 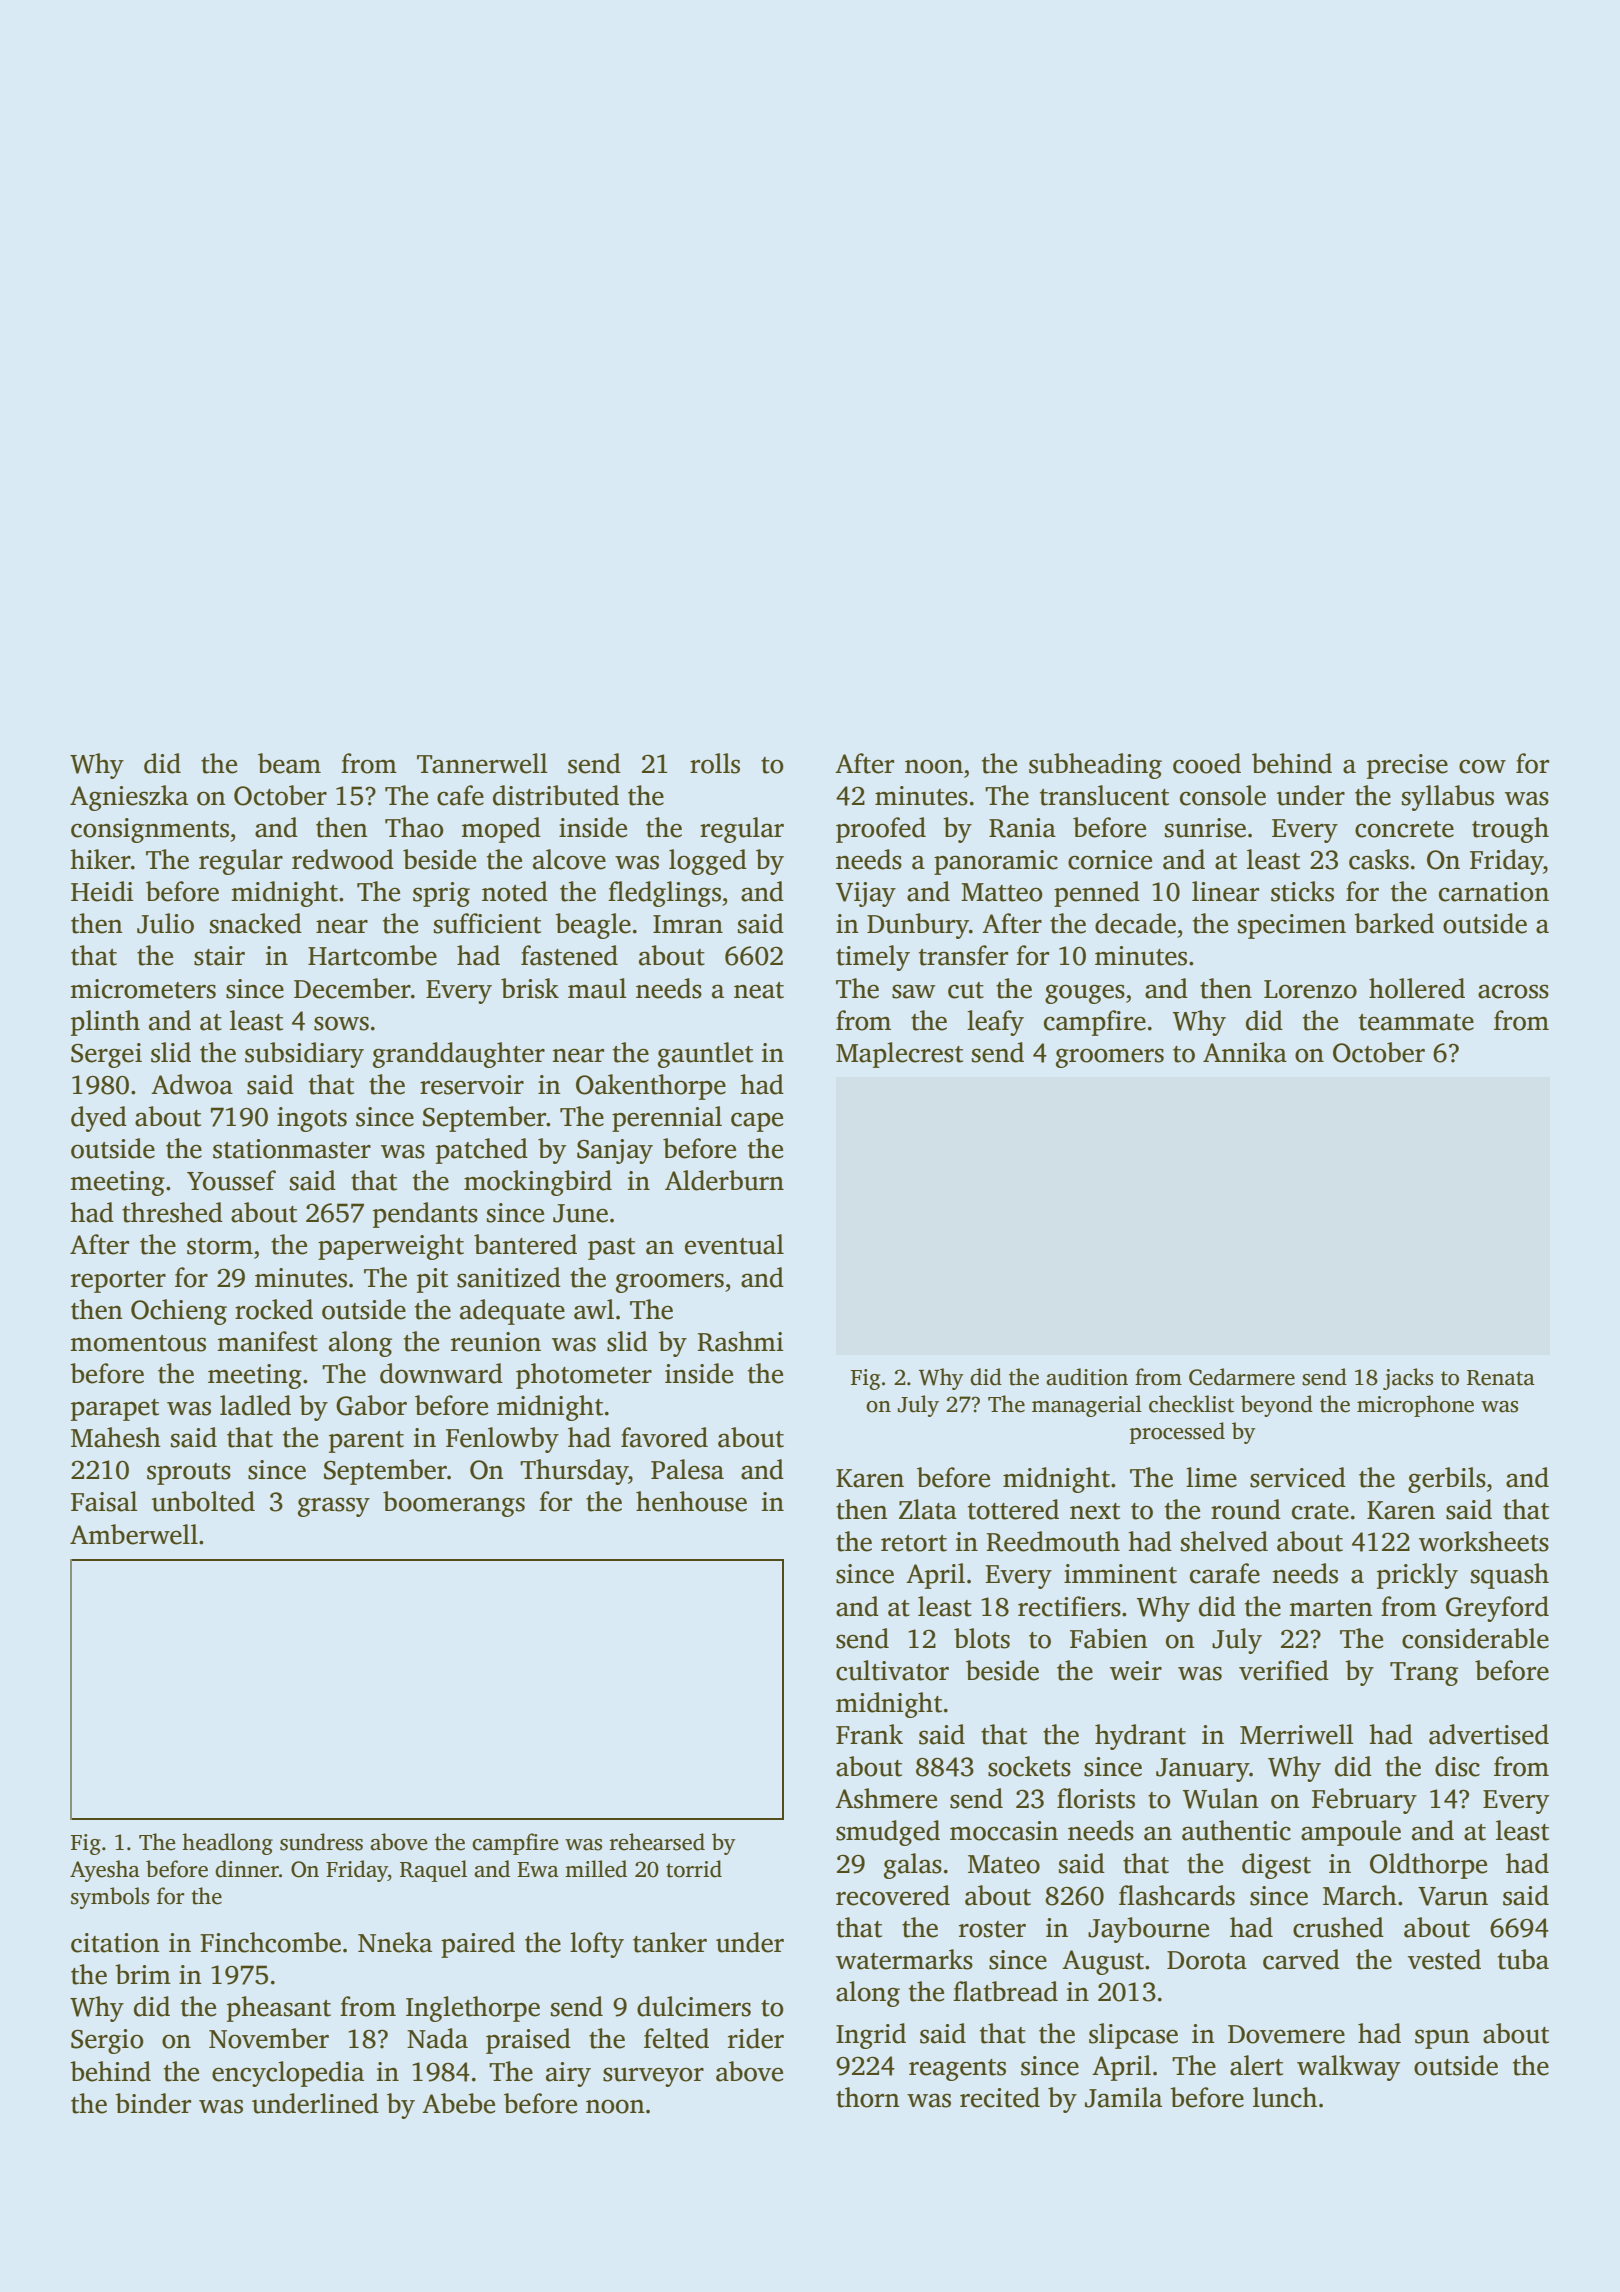 What do you see at coordinates (569, 859) in the screenshot?
I see `alcove` at bounding box center [569, 859].
